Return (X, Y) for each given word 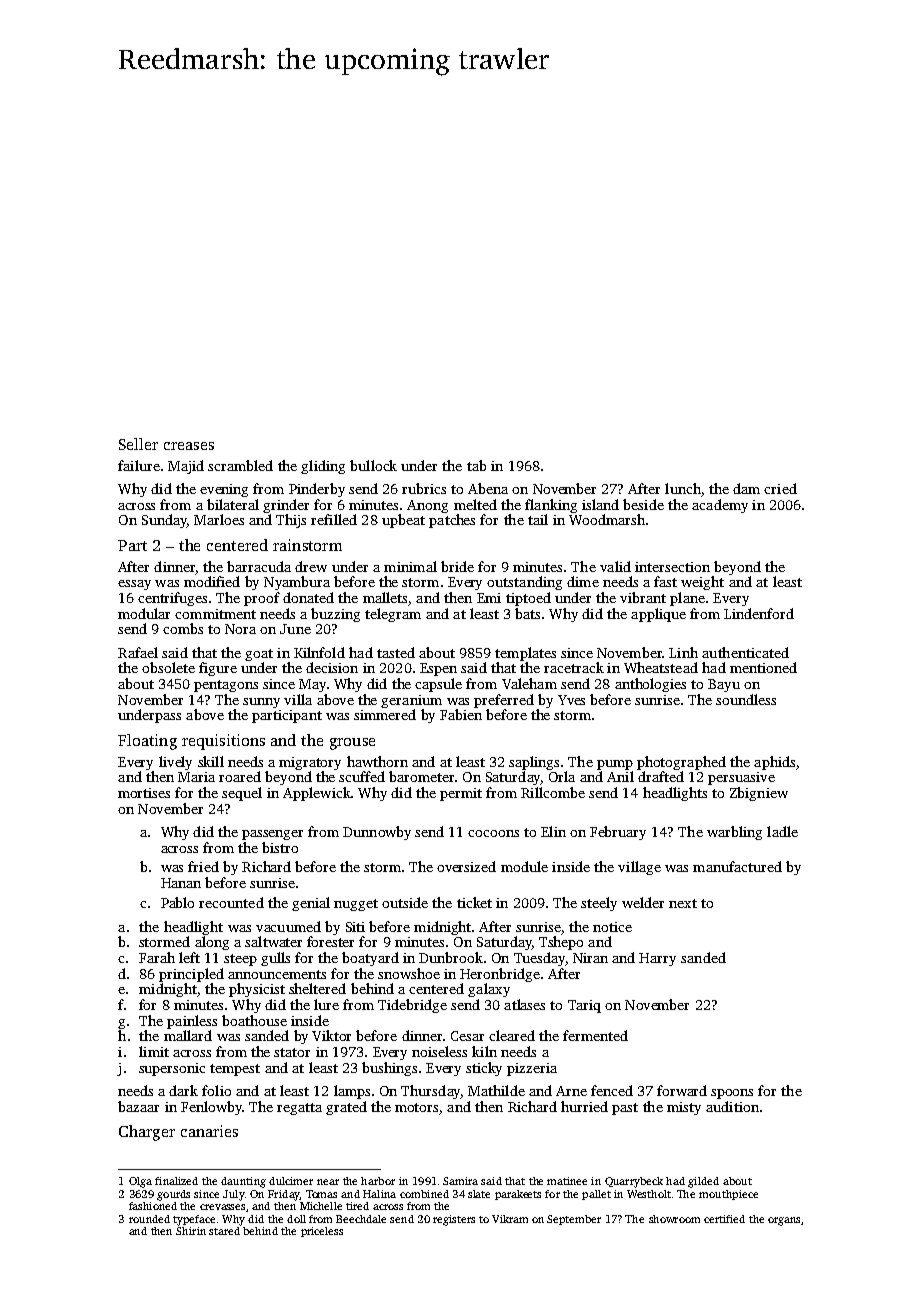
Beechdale (361, 1219)
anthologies (650, 685)
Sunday (164, 521)
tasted (396, 652)
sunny (261, 703)
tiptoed (528, 599)
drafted (661, 776)
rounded (149, 1219)
